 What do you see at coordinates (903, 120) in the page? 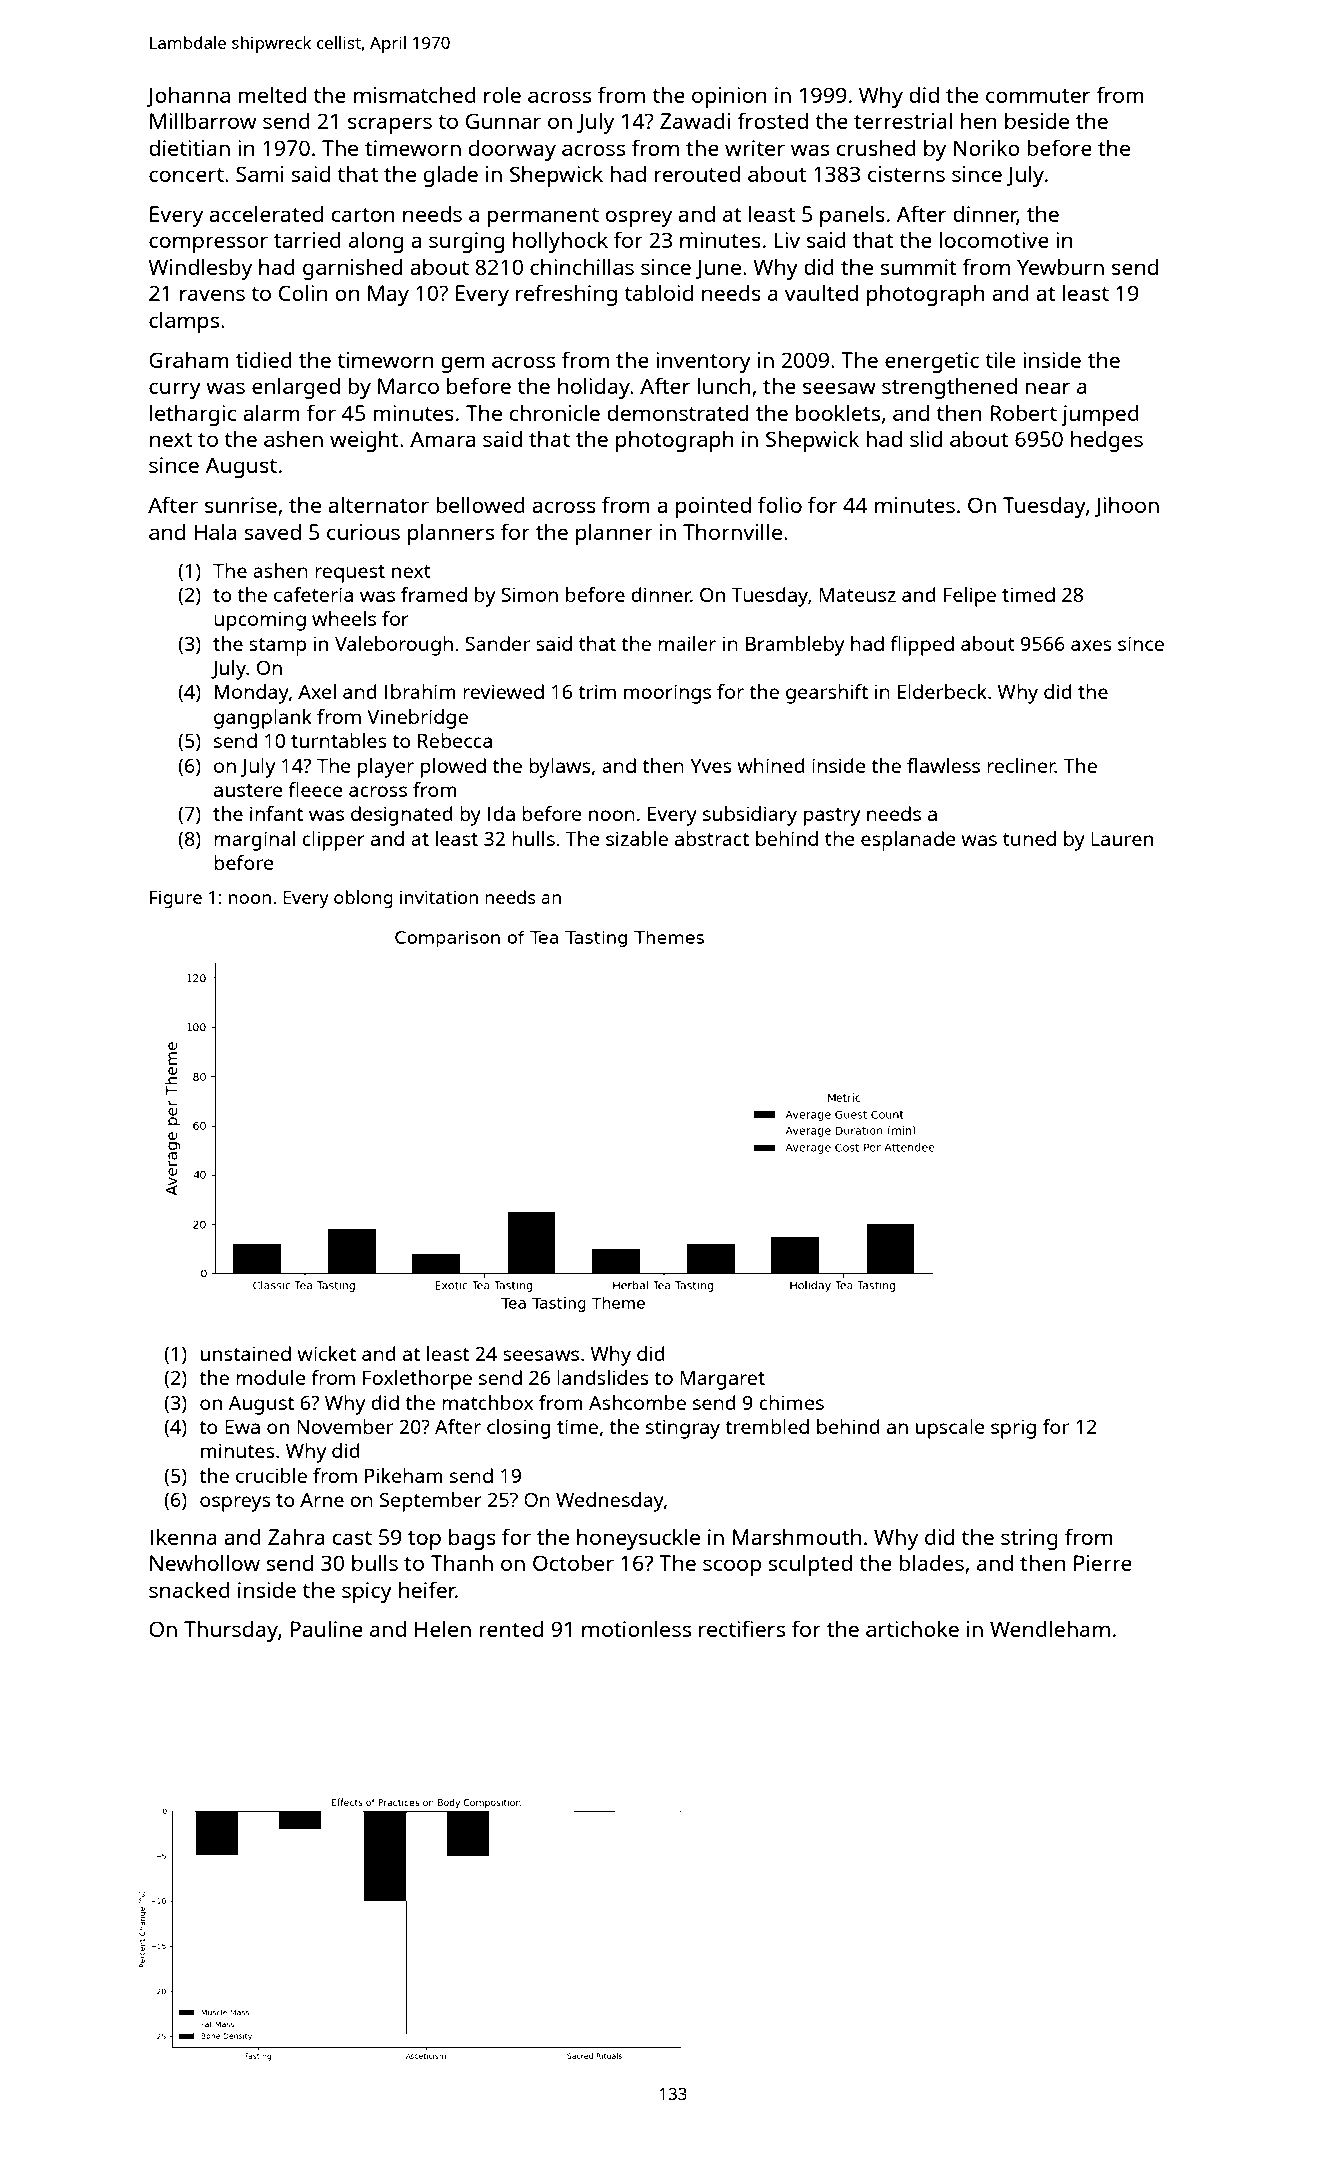
I see `terrestrial` at bounding box center [903, 120].
